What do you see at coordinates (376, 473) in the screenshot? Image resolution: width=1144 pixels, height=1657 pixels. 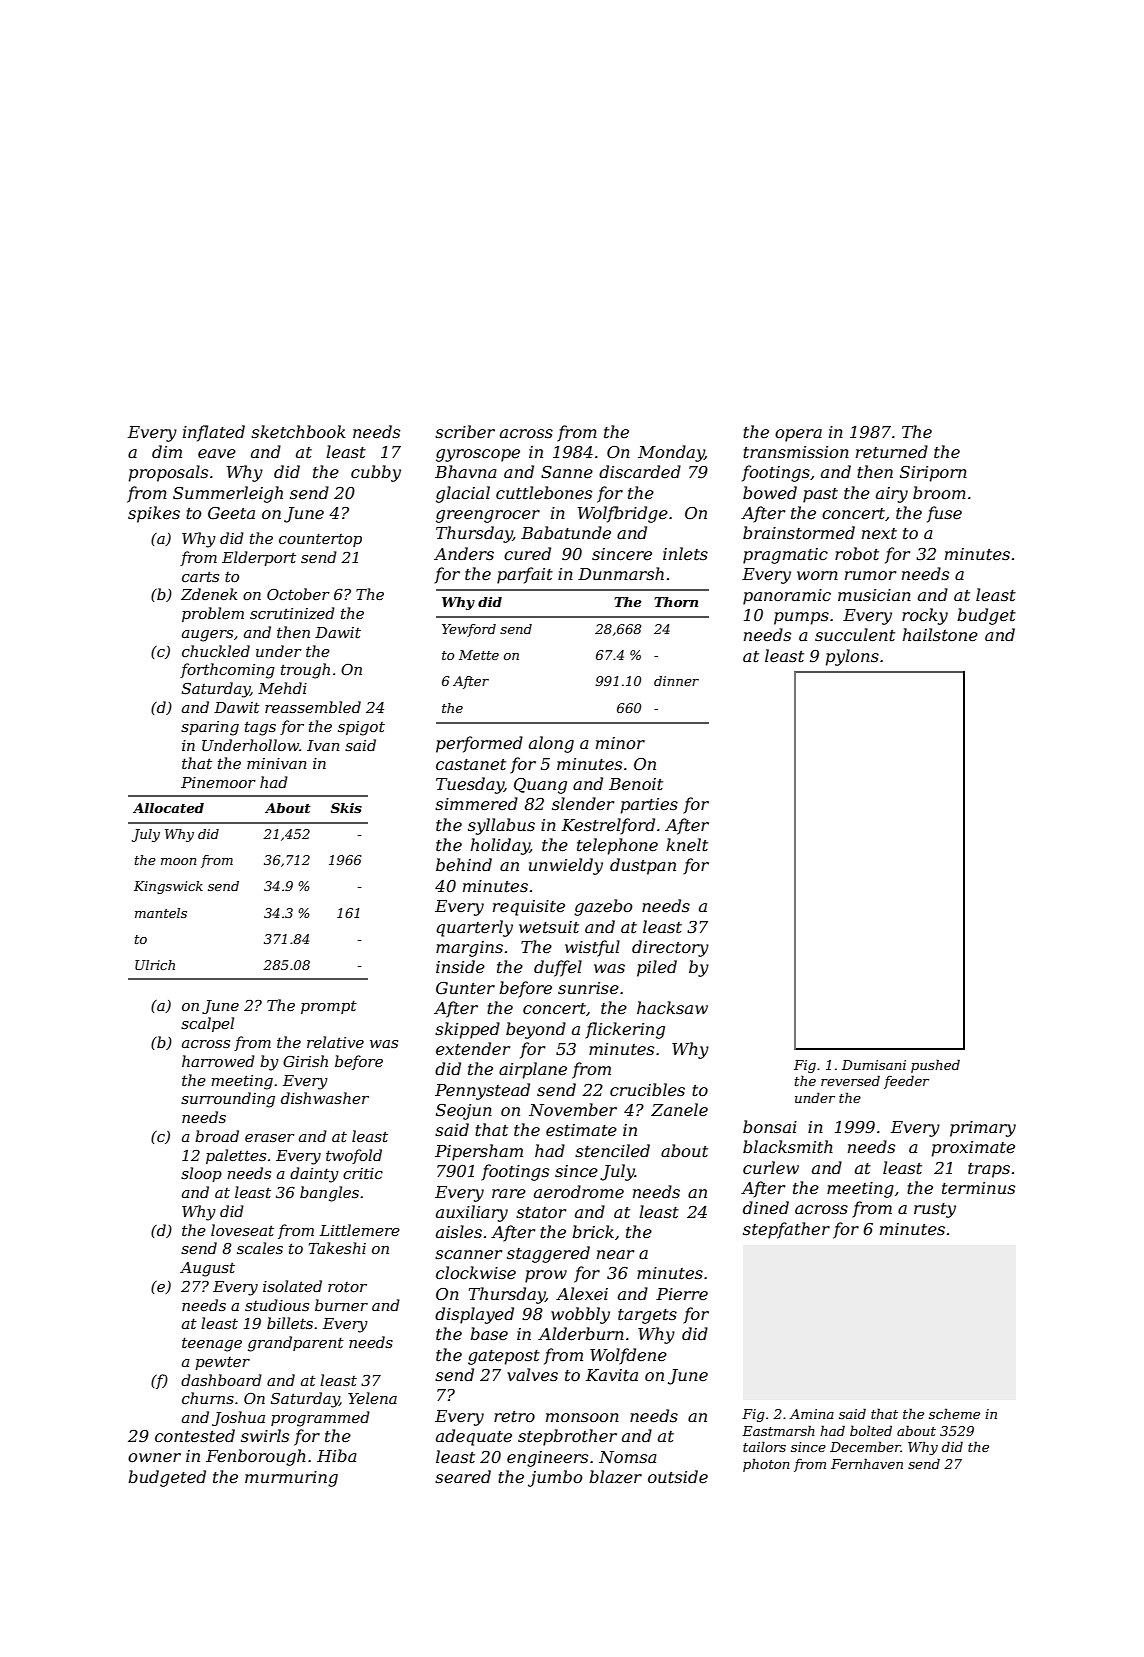 I see `cubby` at bounding box center [376, 473].
